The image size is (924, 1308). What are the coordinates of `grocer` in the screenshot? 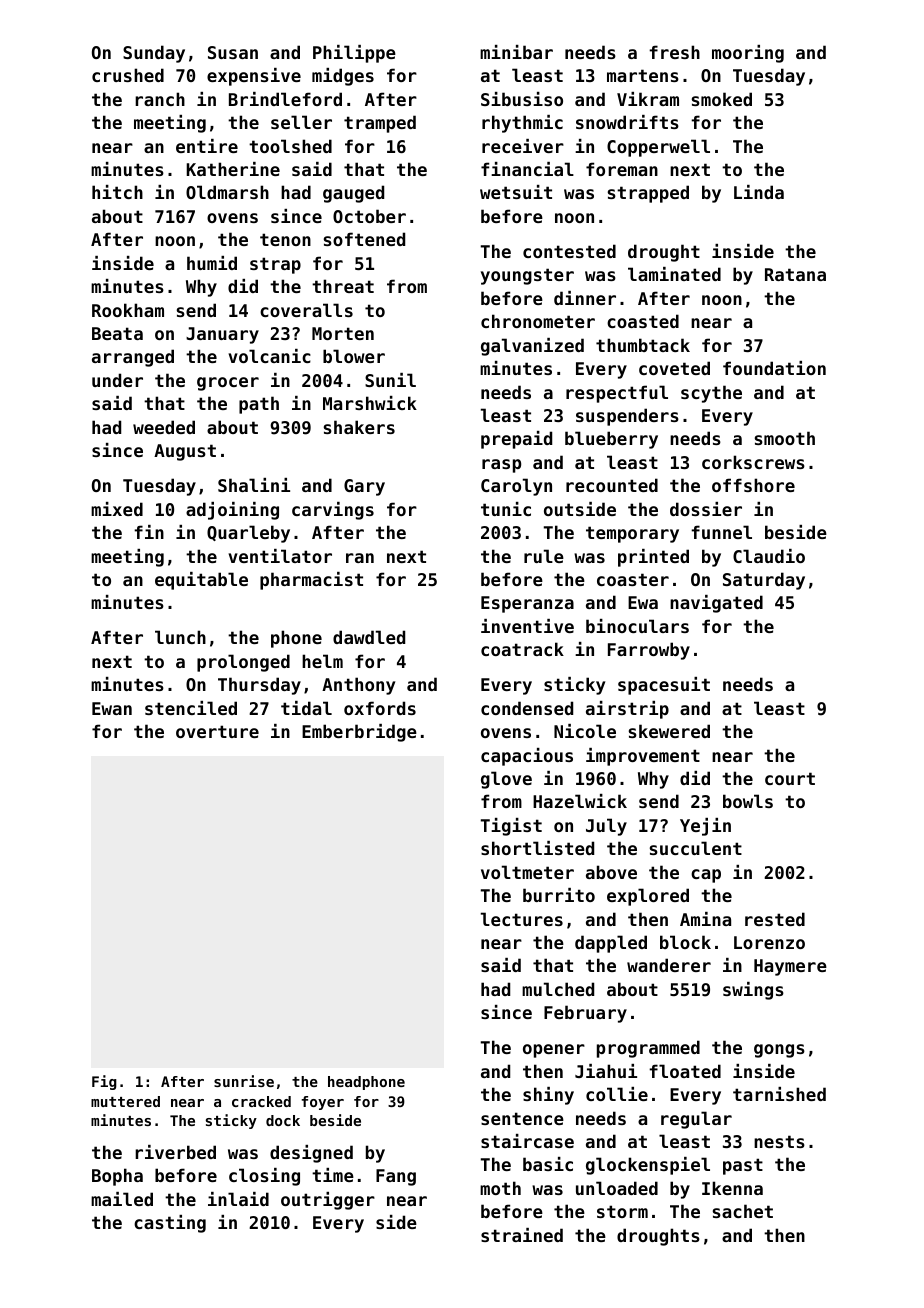 It's located at (228, 384).
